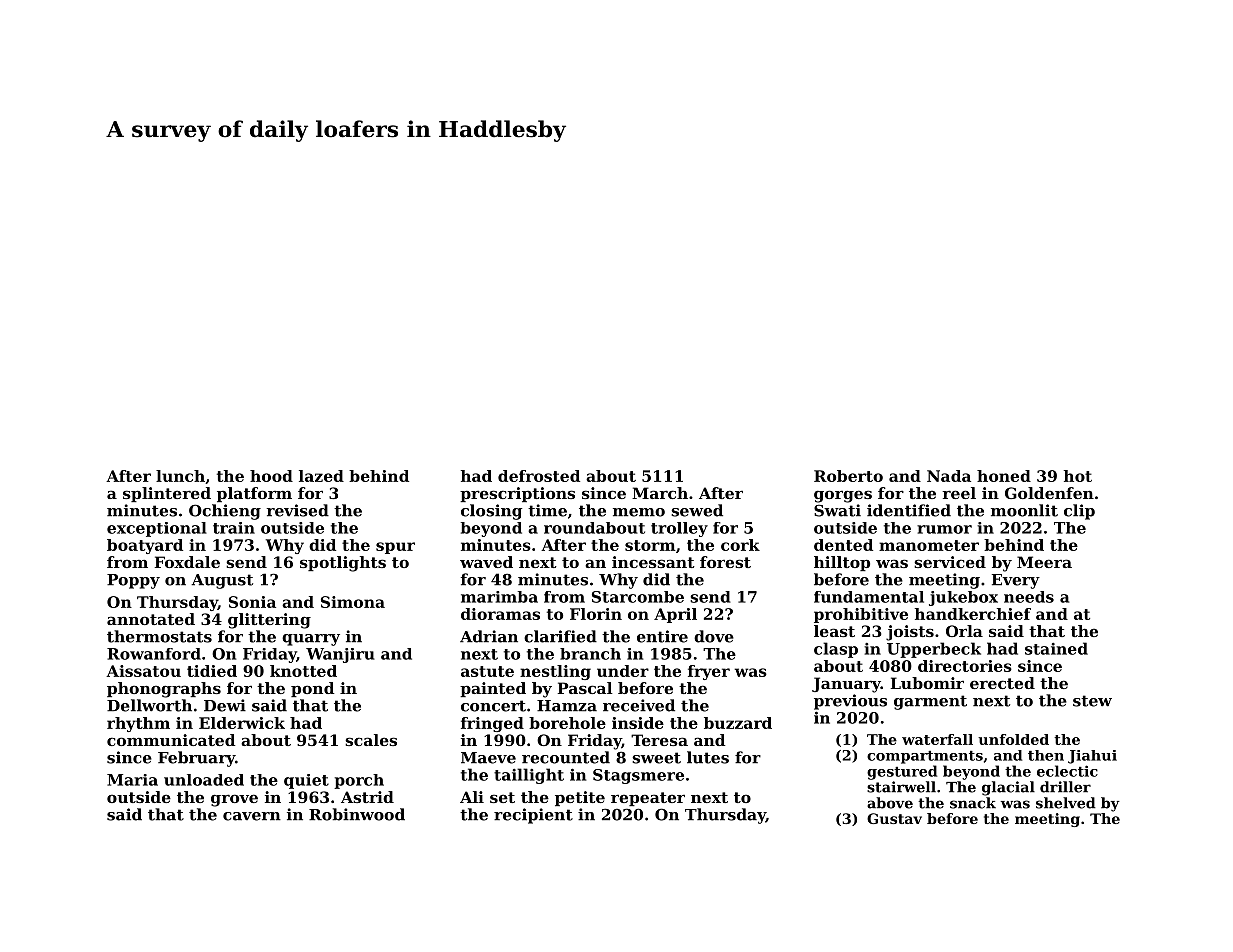  Describe the element at coordinates (555, 672) in the screenshot. I see `nestling` at that location.
